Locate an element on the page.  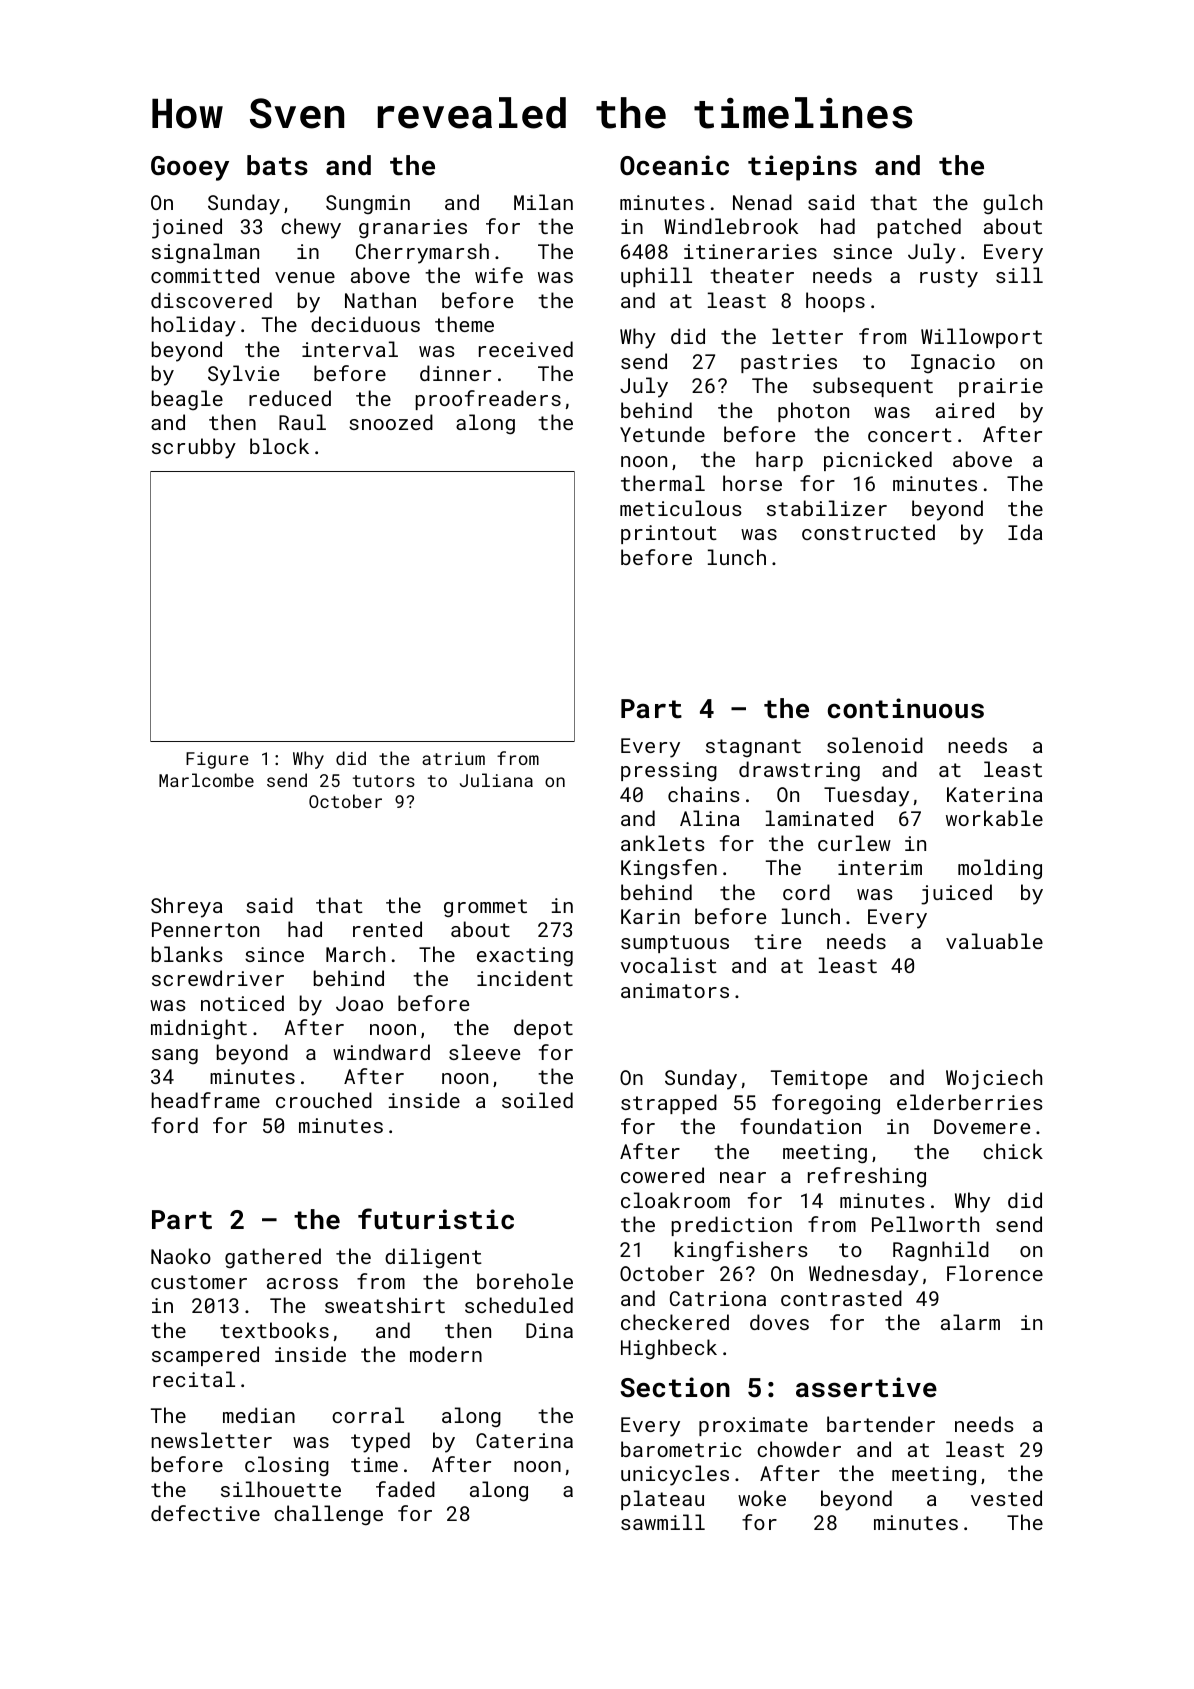
Figure is located at coordinates (217, 760).
